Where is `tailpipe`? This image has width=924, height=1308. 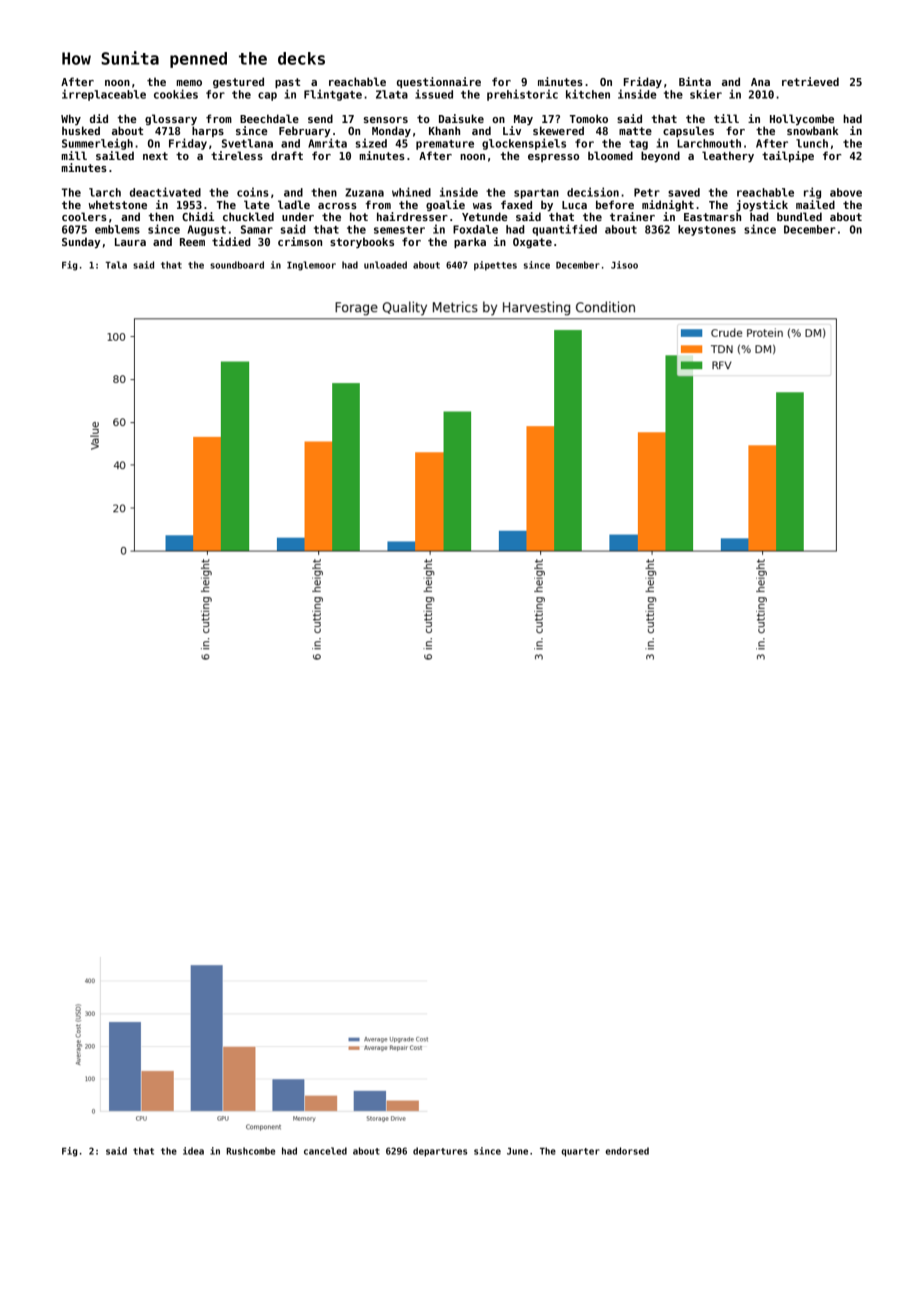 tailpipe is located at coordinates (788, 156).
